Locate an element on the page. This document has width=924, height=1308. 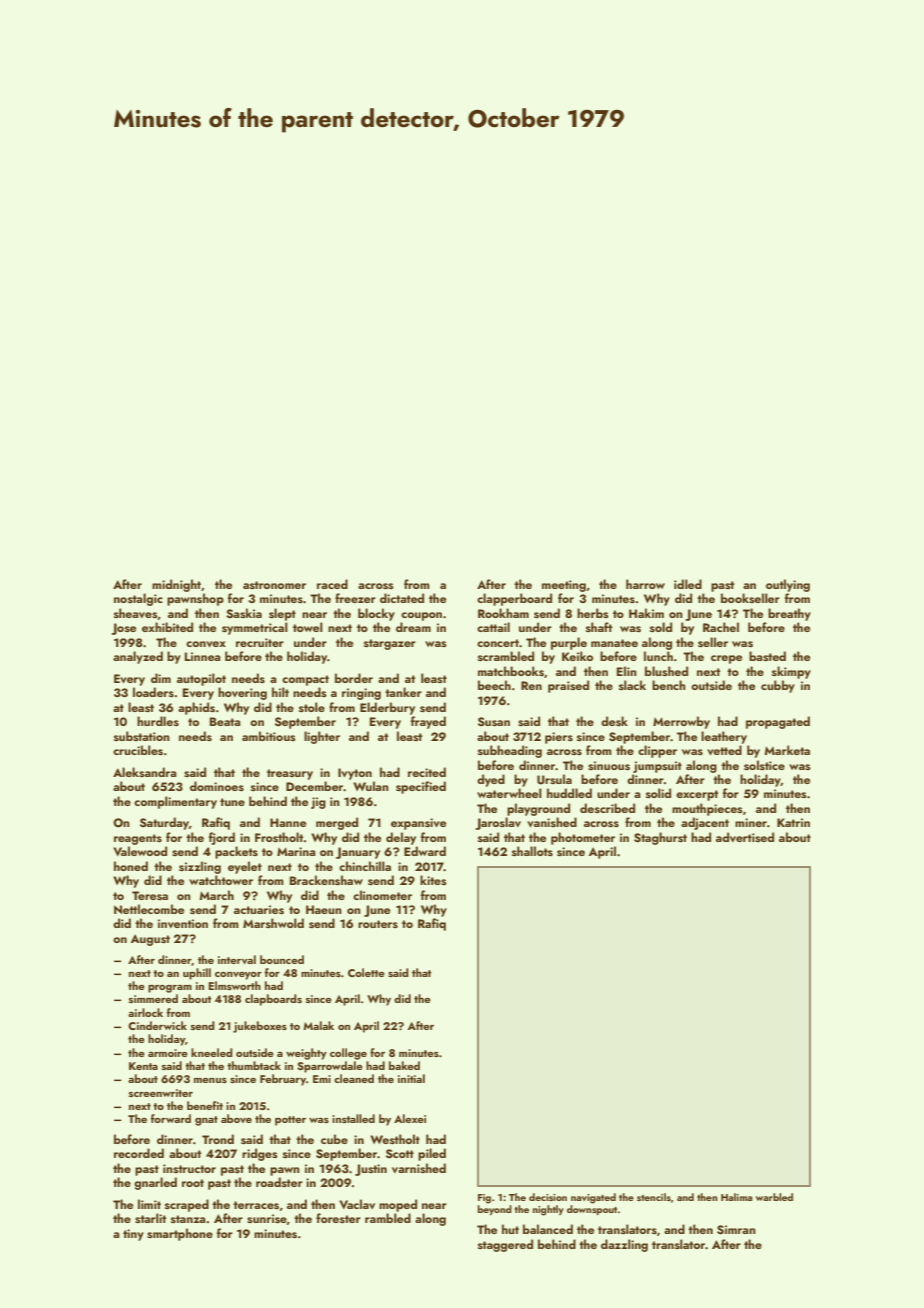
Nettlecombe is located at coordinates (149, 909).
